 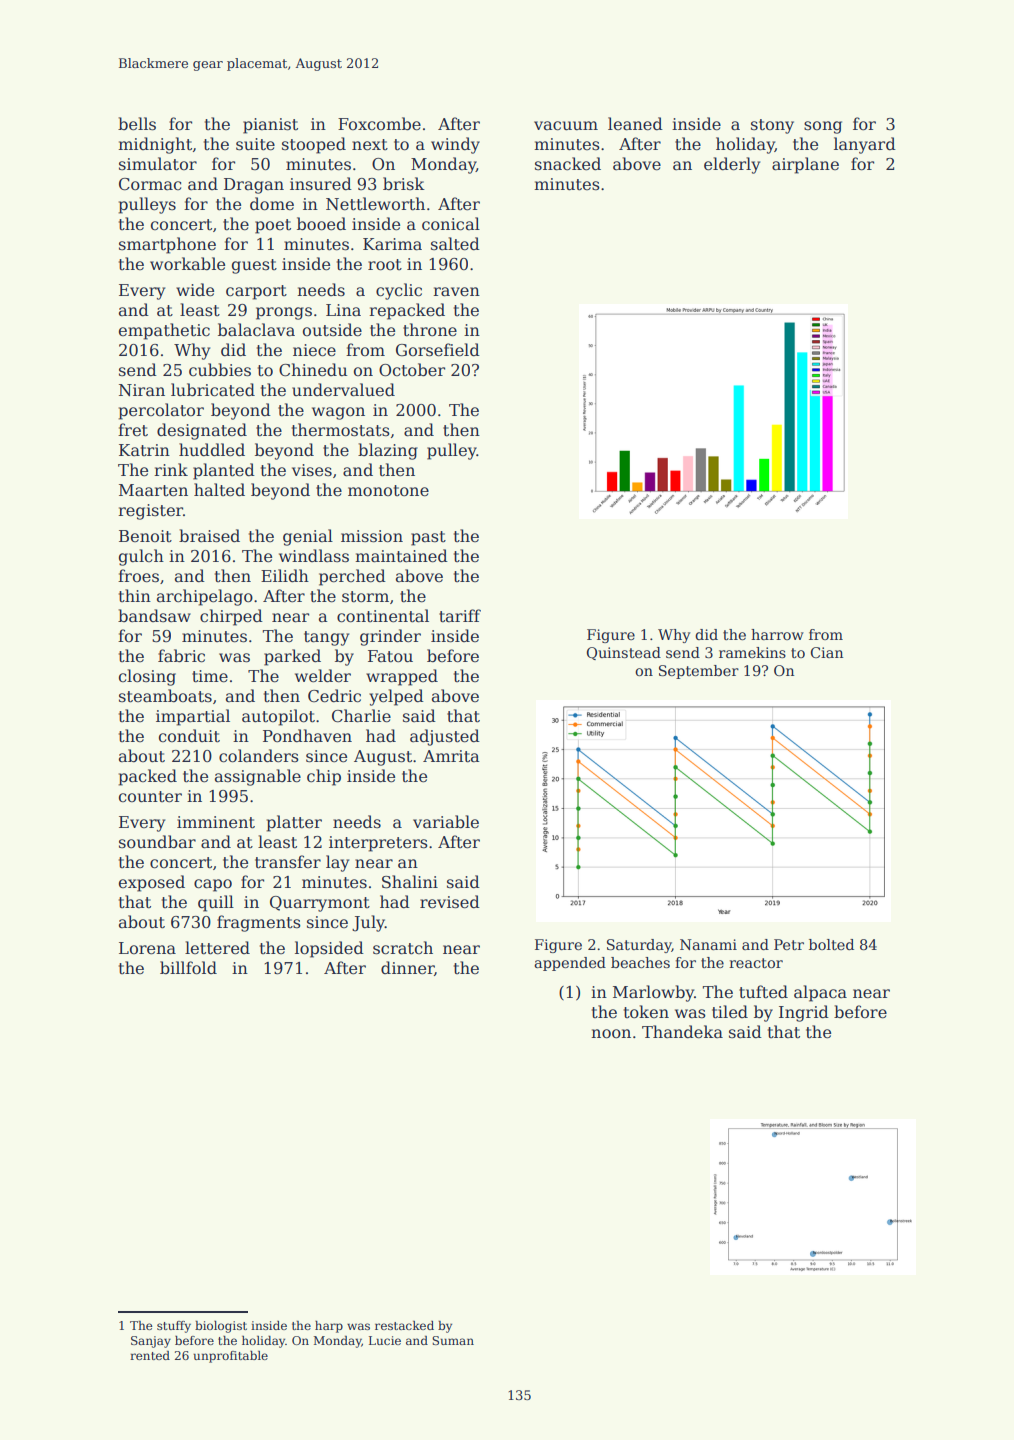 I want to click on Cian, so click(x=827, y=652).
